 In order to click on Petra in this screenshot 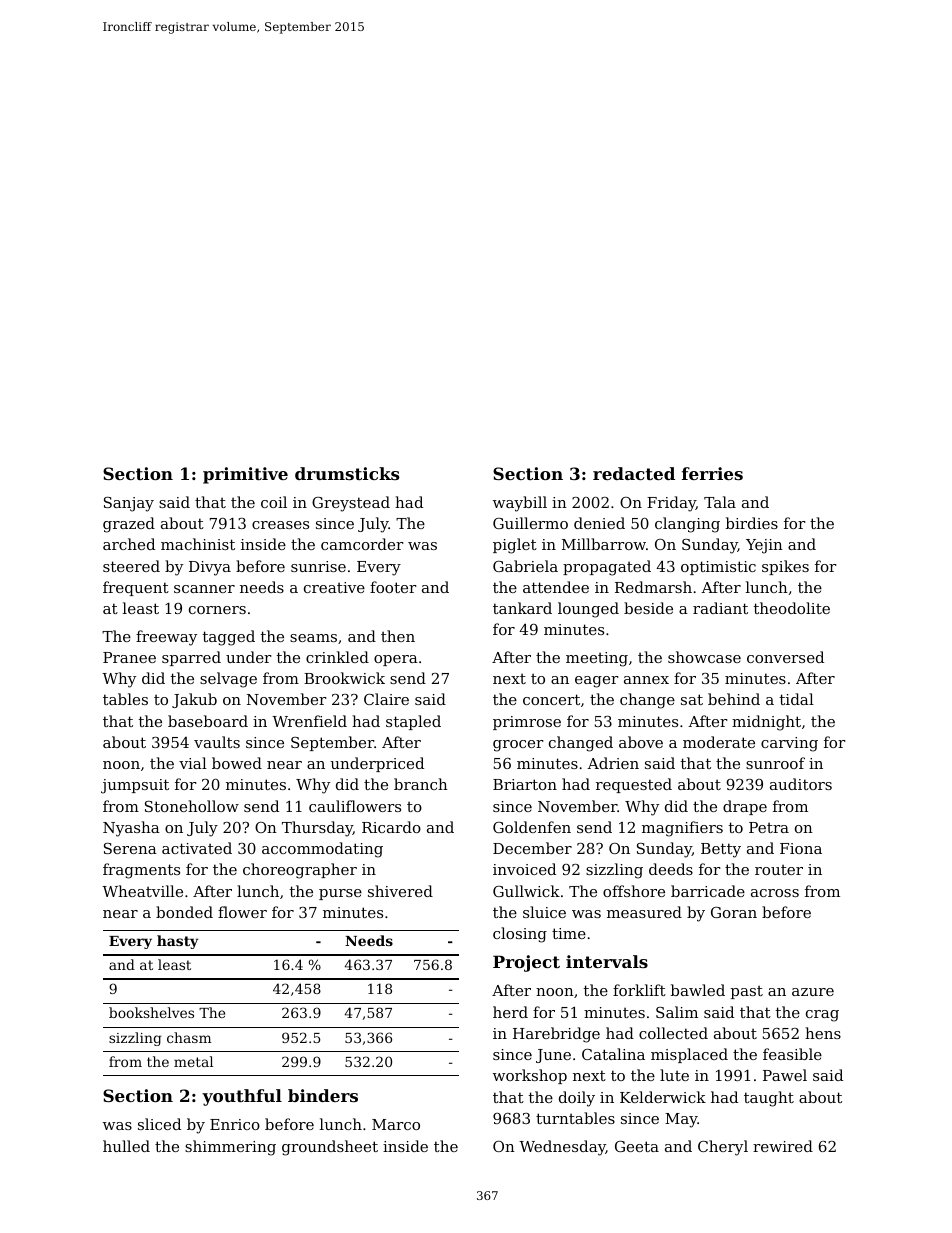, I will do `click(769, 827)`.
